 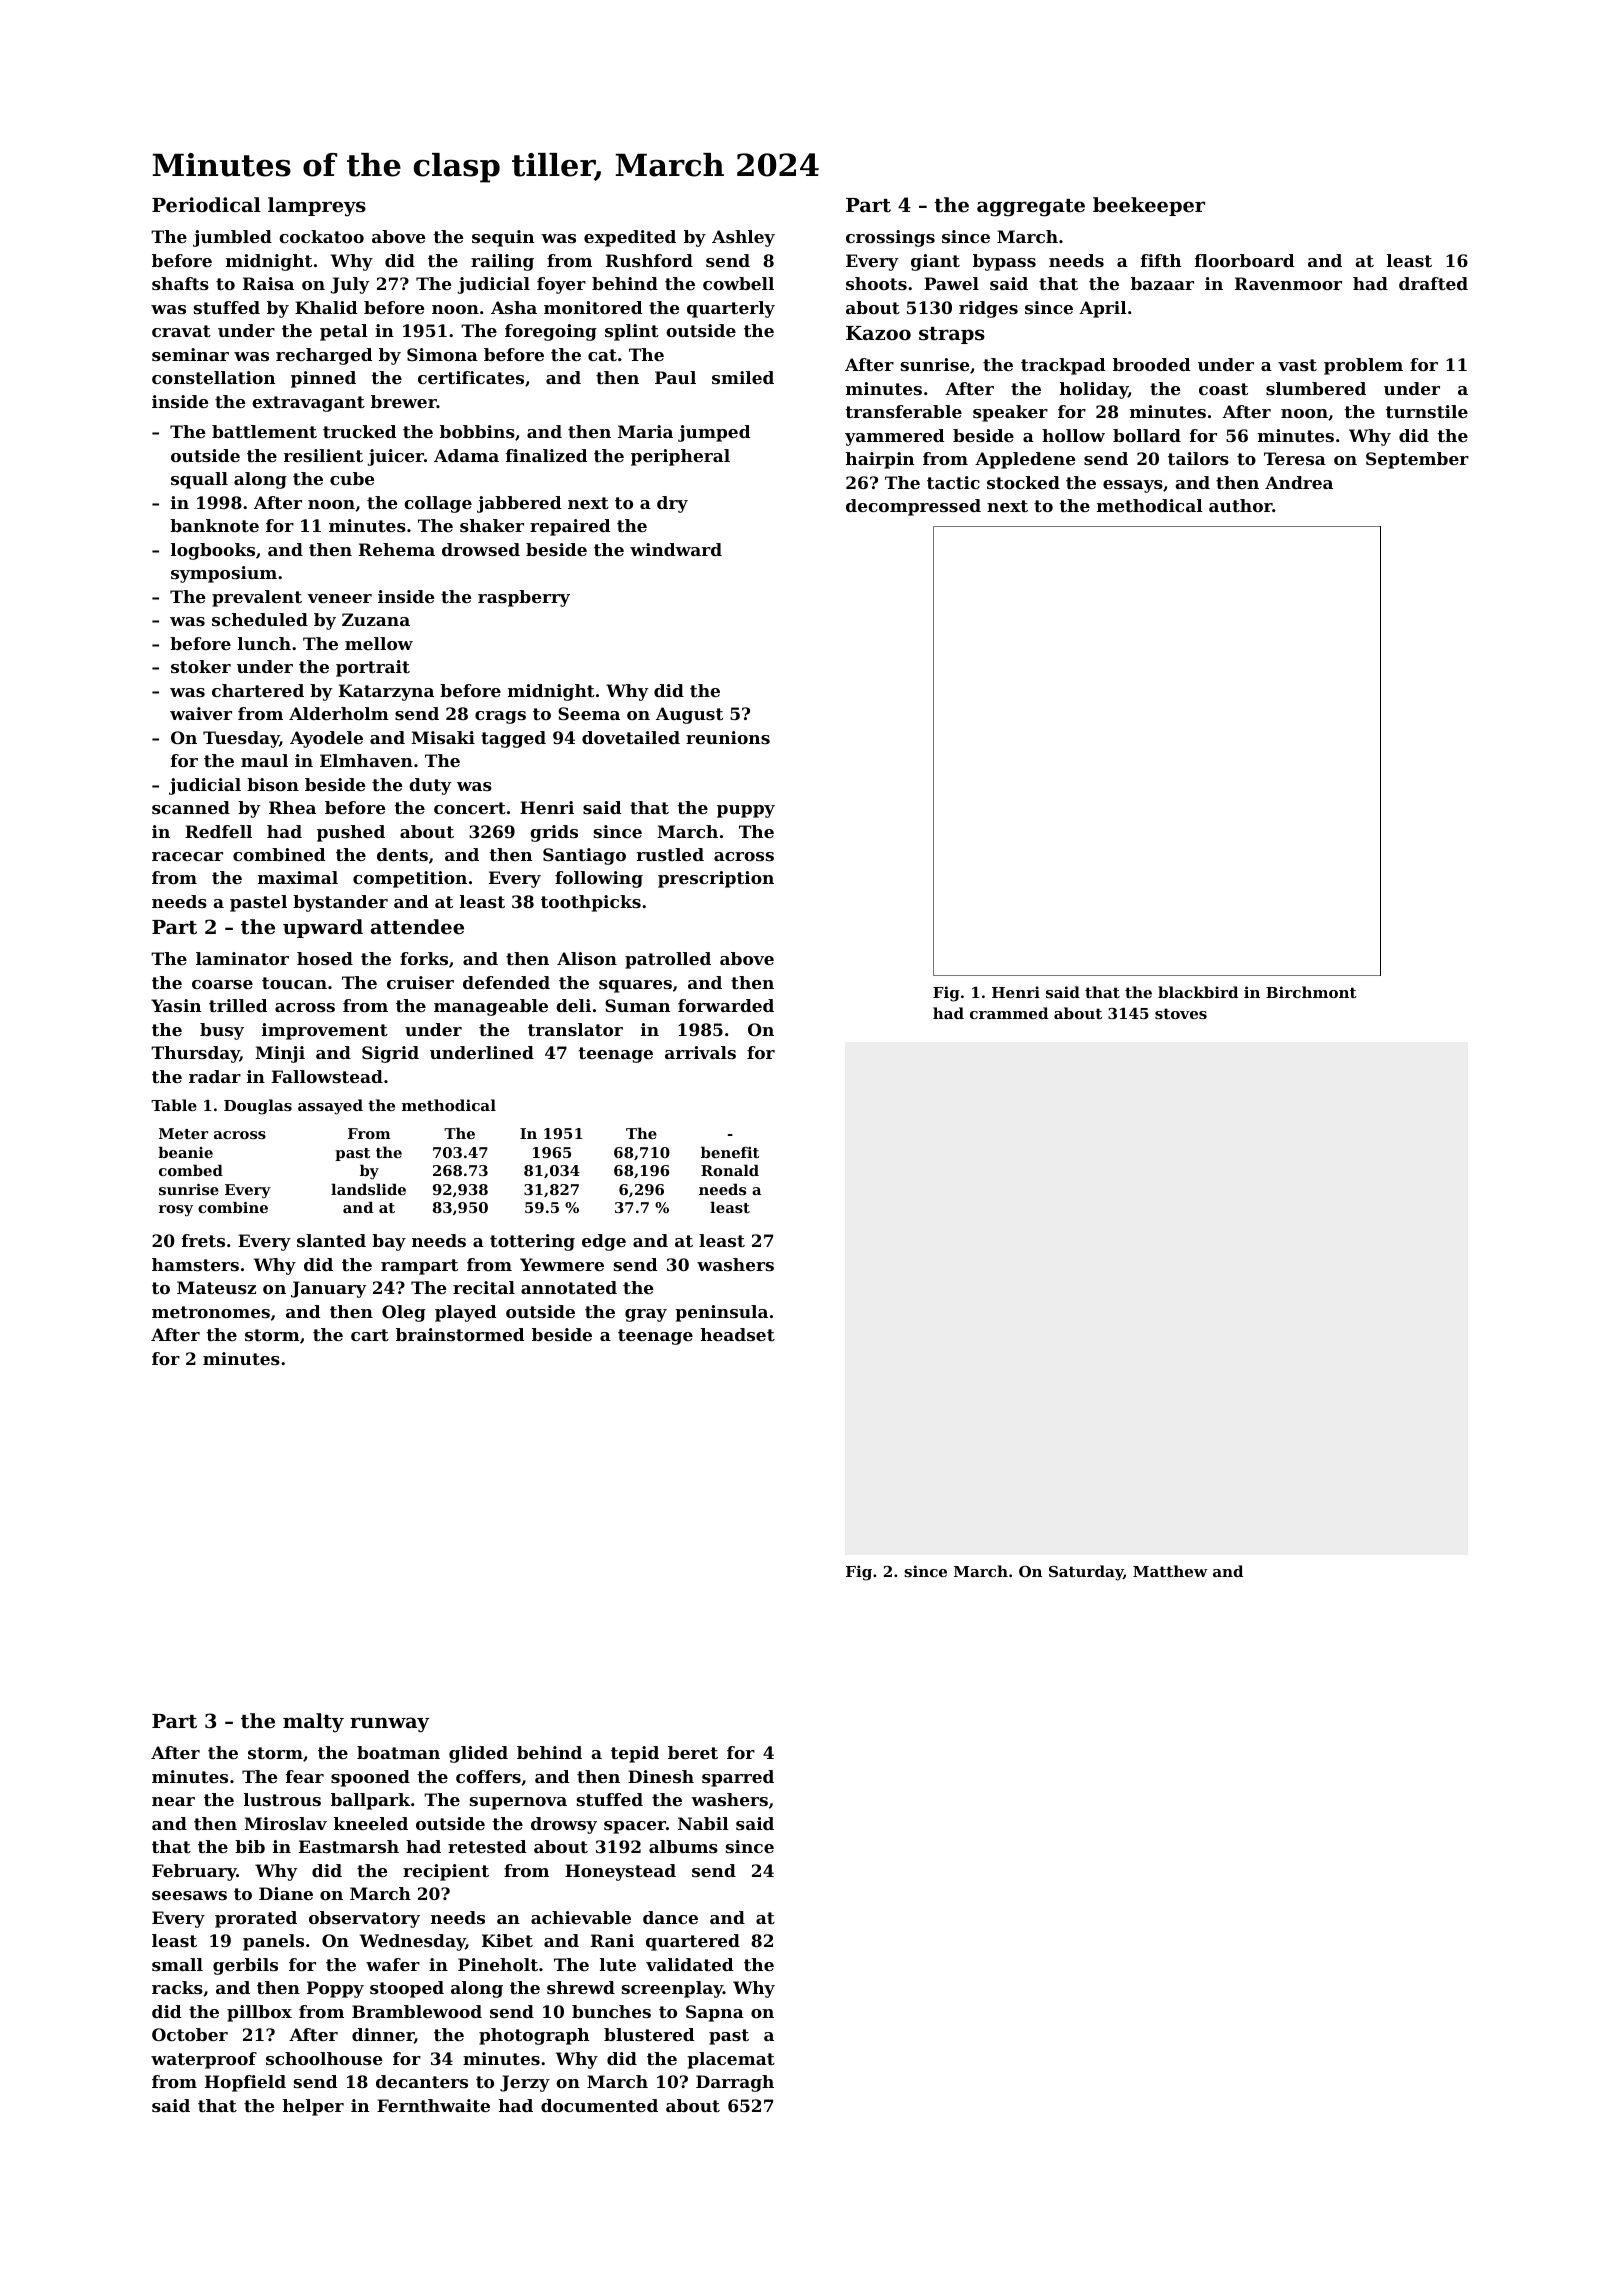 What do you see at coordinates (1311, 992) in the image?
I see `Birchmont` at bounding box center [1311, 992].
